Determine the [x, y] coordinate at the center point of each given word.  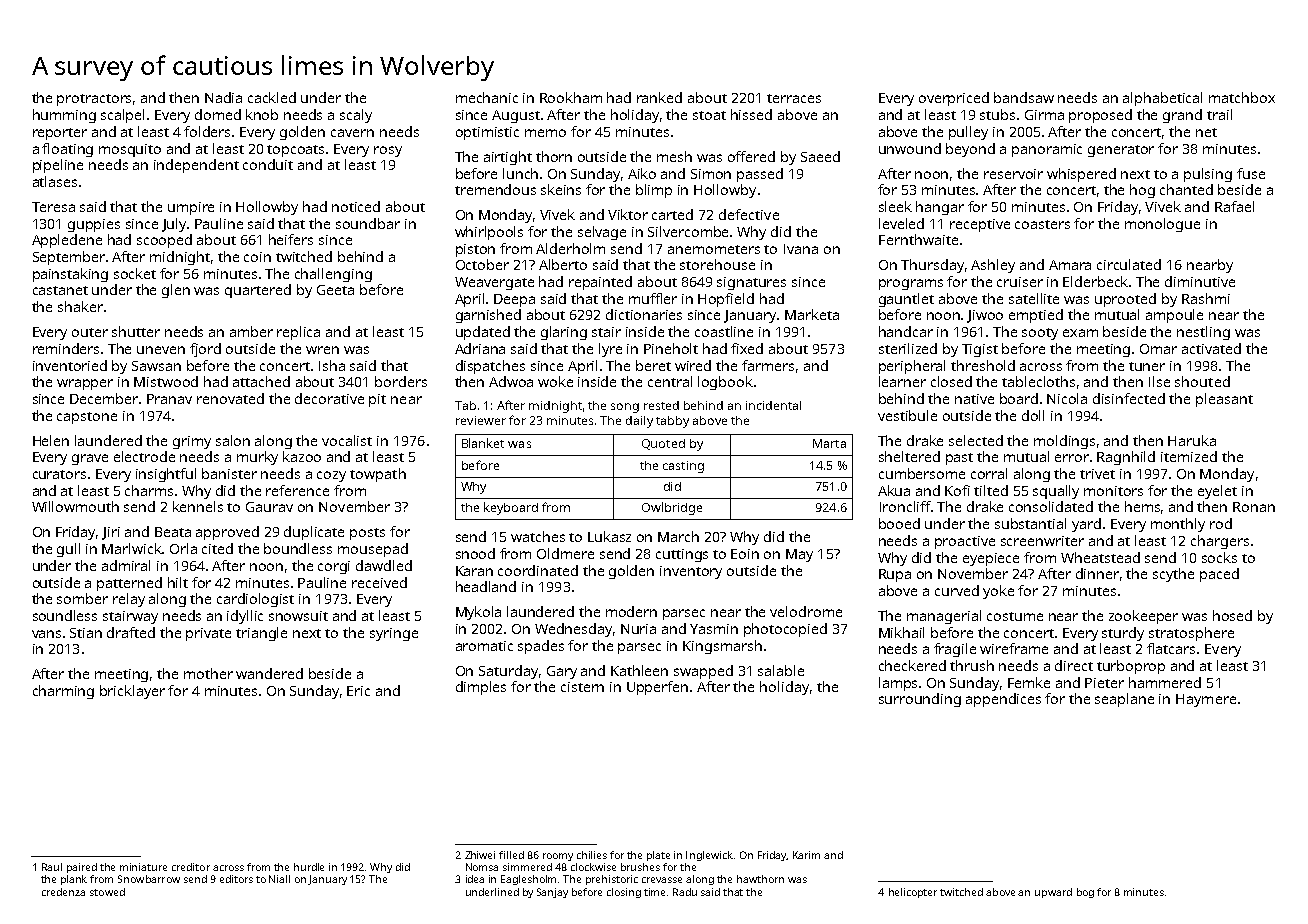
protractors [94, 100]
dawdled [384, 565]
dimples [481, 688]
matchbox [1242, 97]
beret [653, 365]
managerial [944, 617]
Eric [358, 691]
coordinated [538, 570]
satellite [1034, 298]
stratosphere [1191, 634]
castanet [60, 290]
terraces [794, 98]
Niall [279, 879]
